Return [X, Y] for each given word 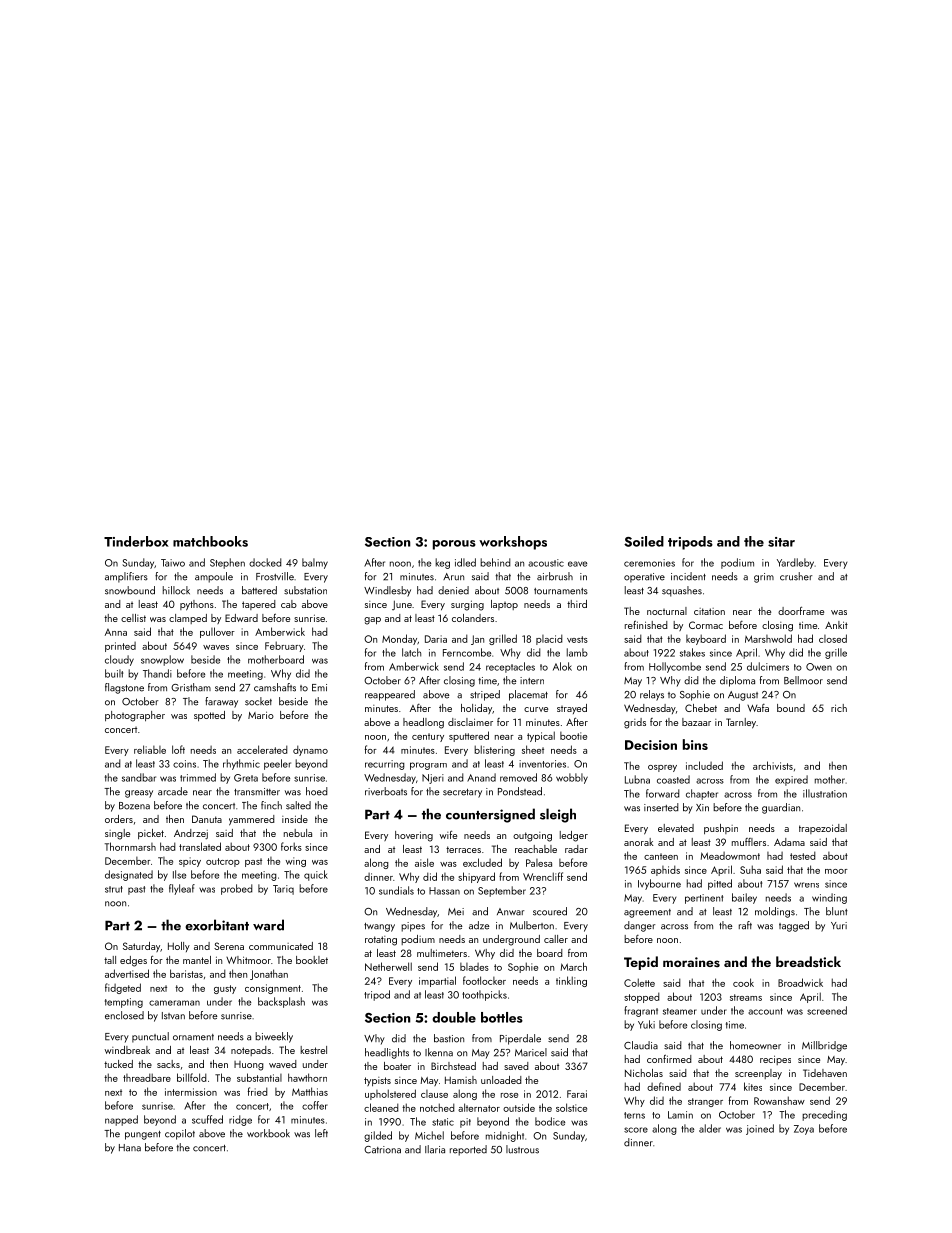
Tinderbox [136, 541]
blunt [837, 911]
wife [448, 834]
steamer [680, 1011]
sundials [396, 890]
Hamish [461, 1080]
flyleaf [182, 889]
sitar [781, 542]
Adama [789, 842]
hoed [317, 791]
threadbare [147, 1077]
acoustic [546, 563]
